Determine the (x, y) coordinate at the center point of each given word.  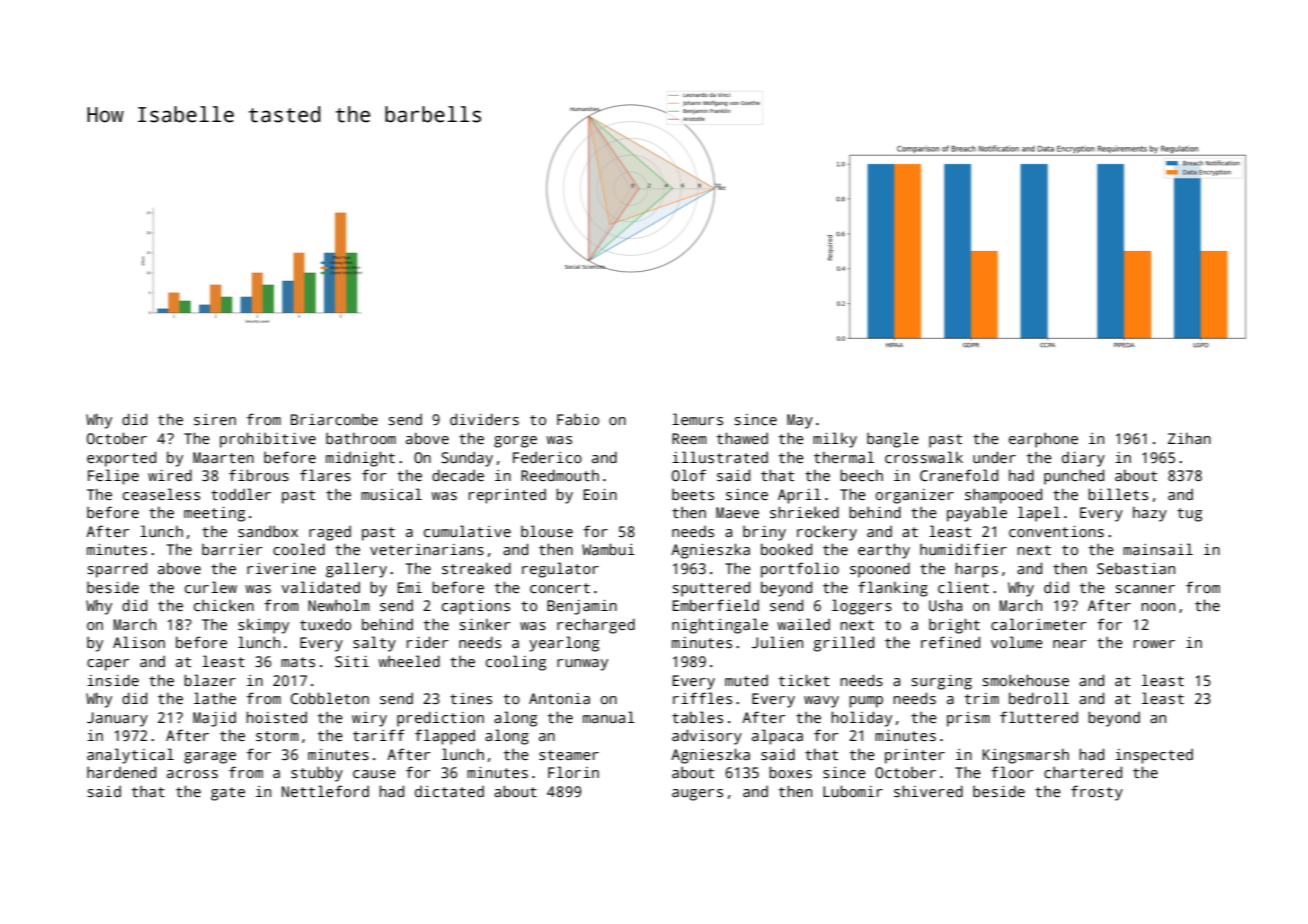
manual (609, 717)
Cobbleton (330, 698)
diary (1083, 459)
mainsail (1158, 549)
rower (1154, 644)
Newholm (339, 605)
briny (764, 533)
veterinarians (427, 549)
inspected (1154, 756)
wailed (803, 624)
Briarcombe (334, 419)
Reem (689, 438)
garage (210, 758)
